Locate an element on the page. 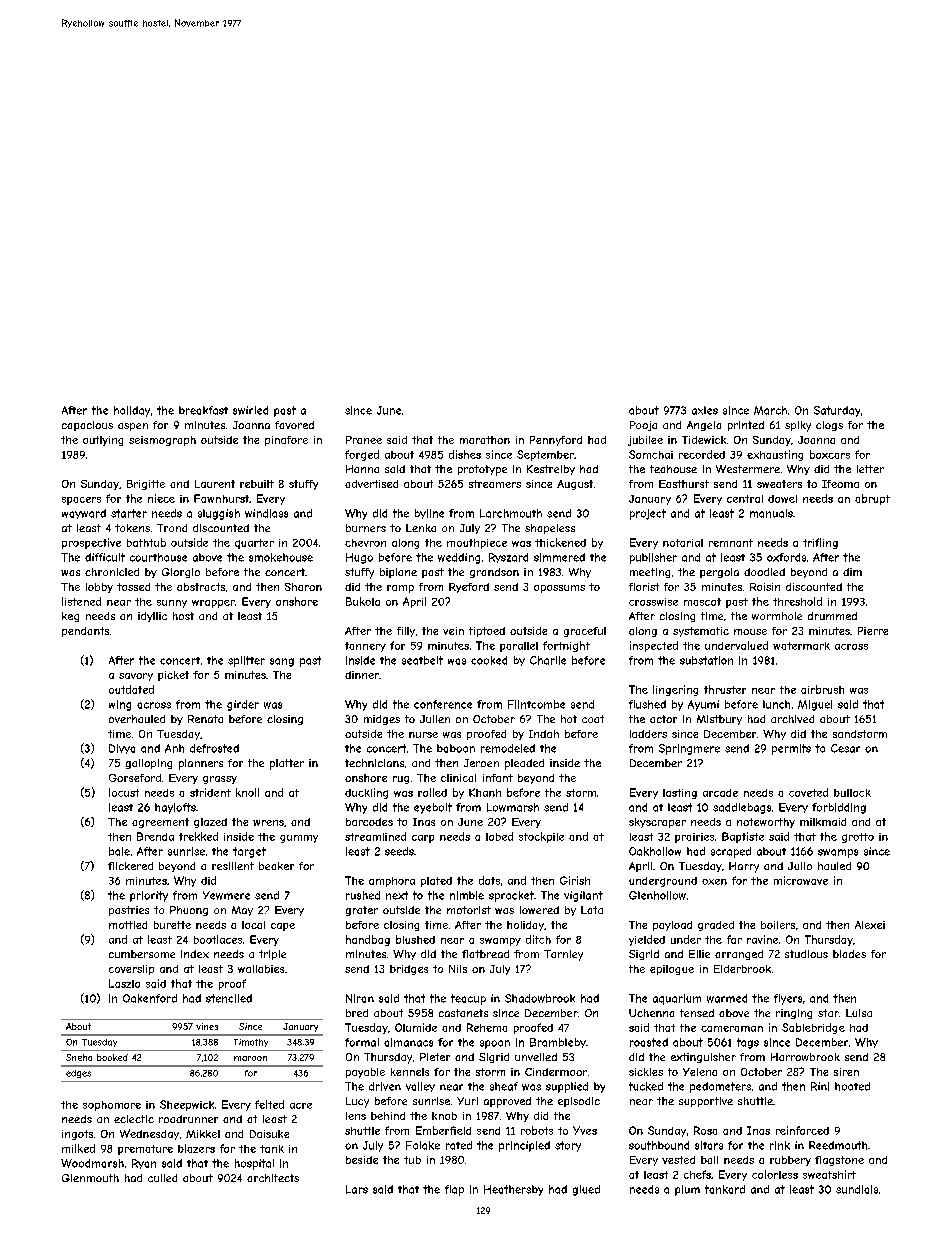 Image resolution: width=952 pixels, height=1233 pixels. tensed is located at coordinates (697, 1013).
